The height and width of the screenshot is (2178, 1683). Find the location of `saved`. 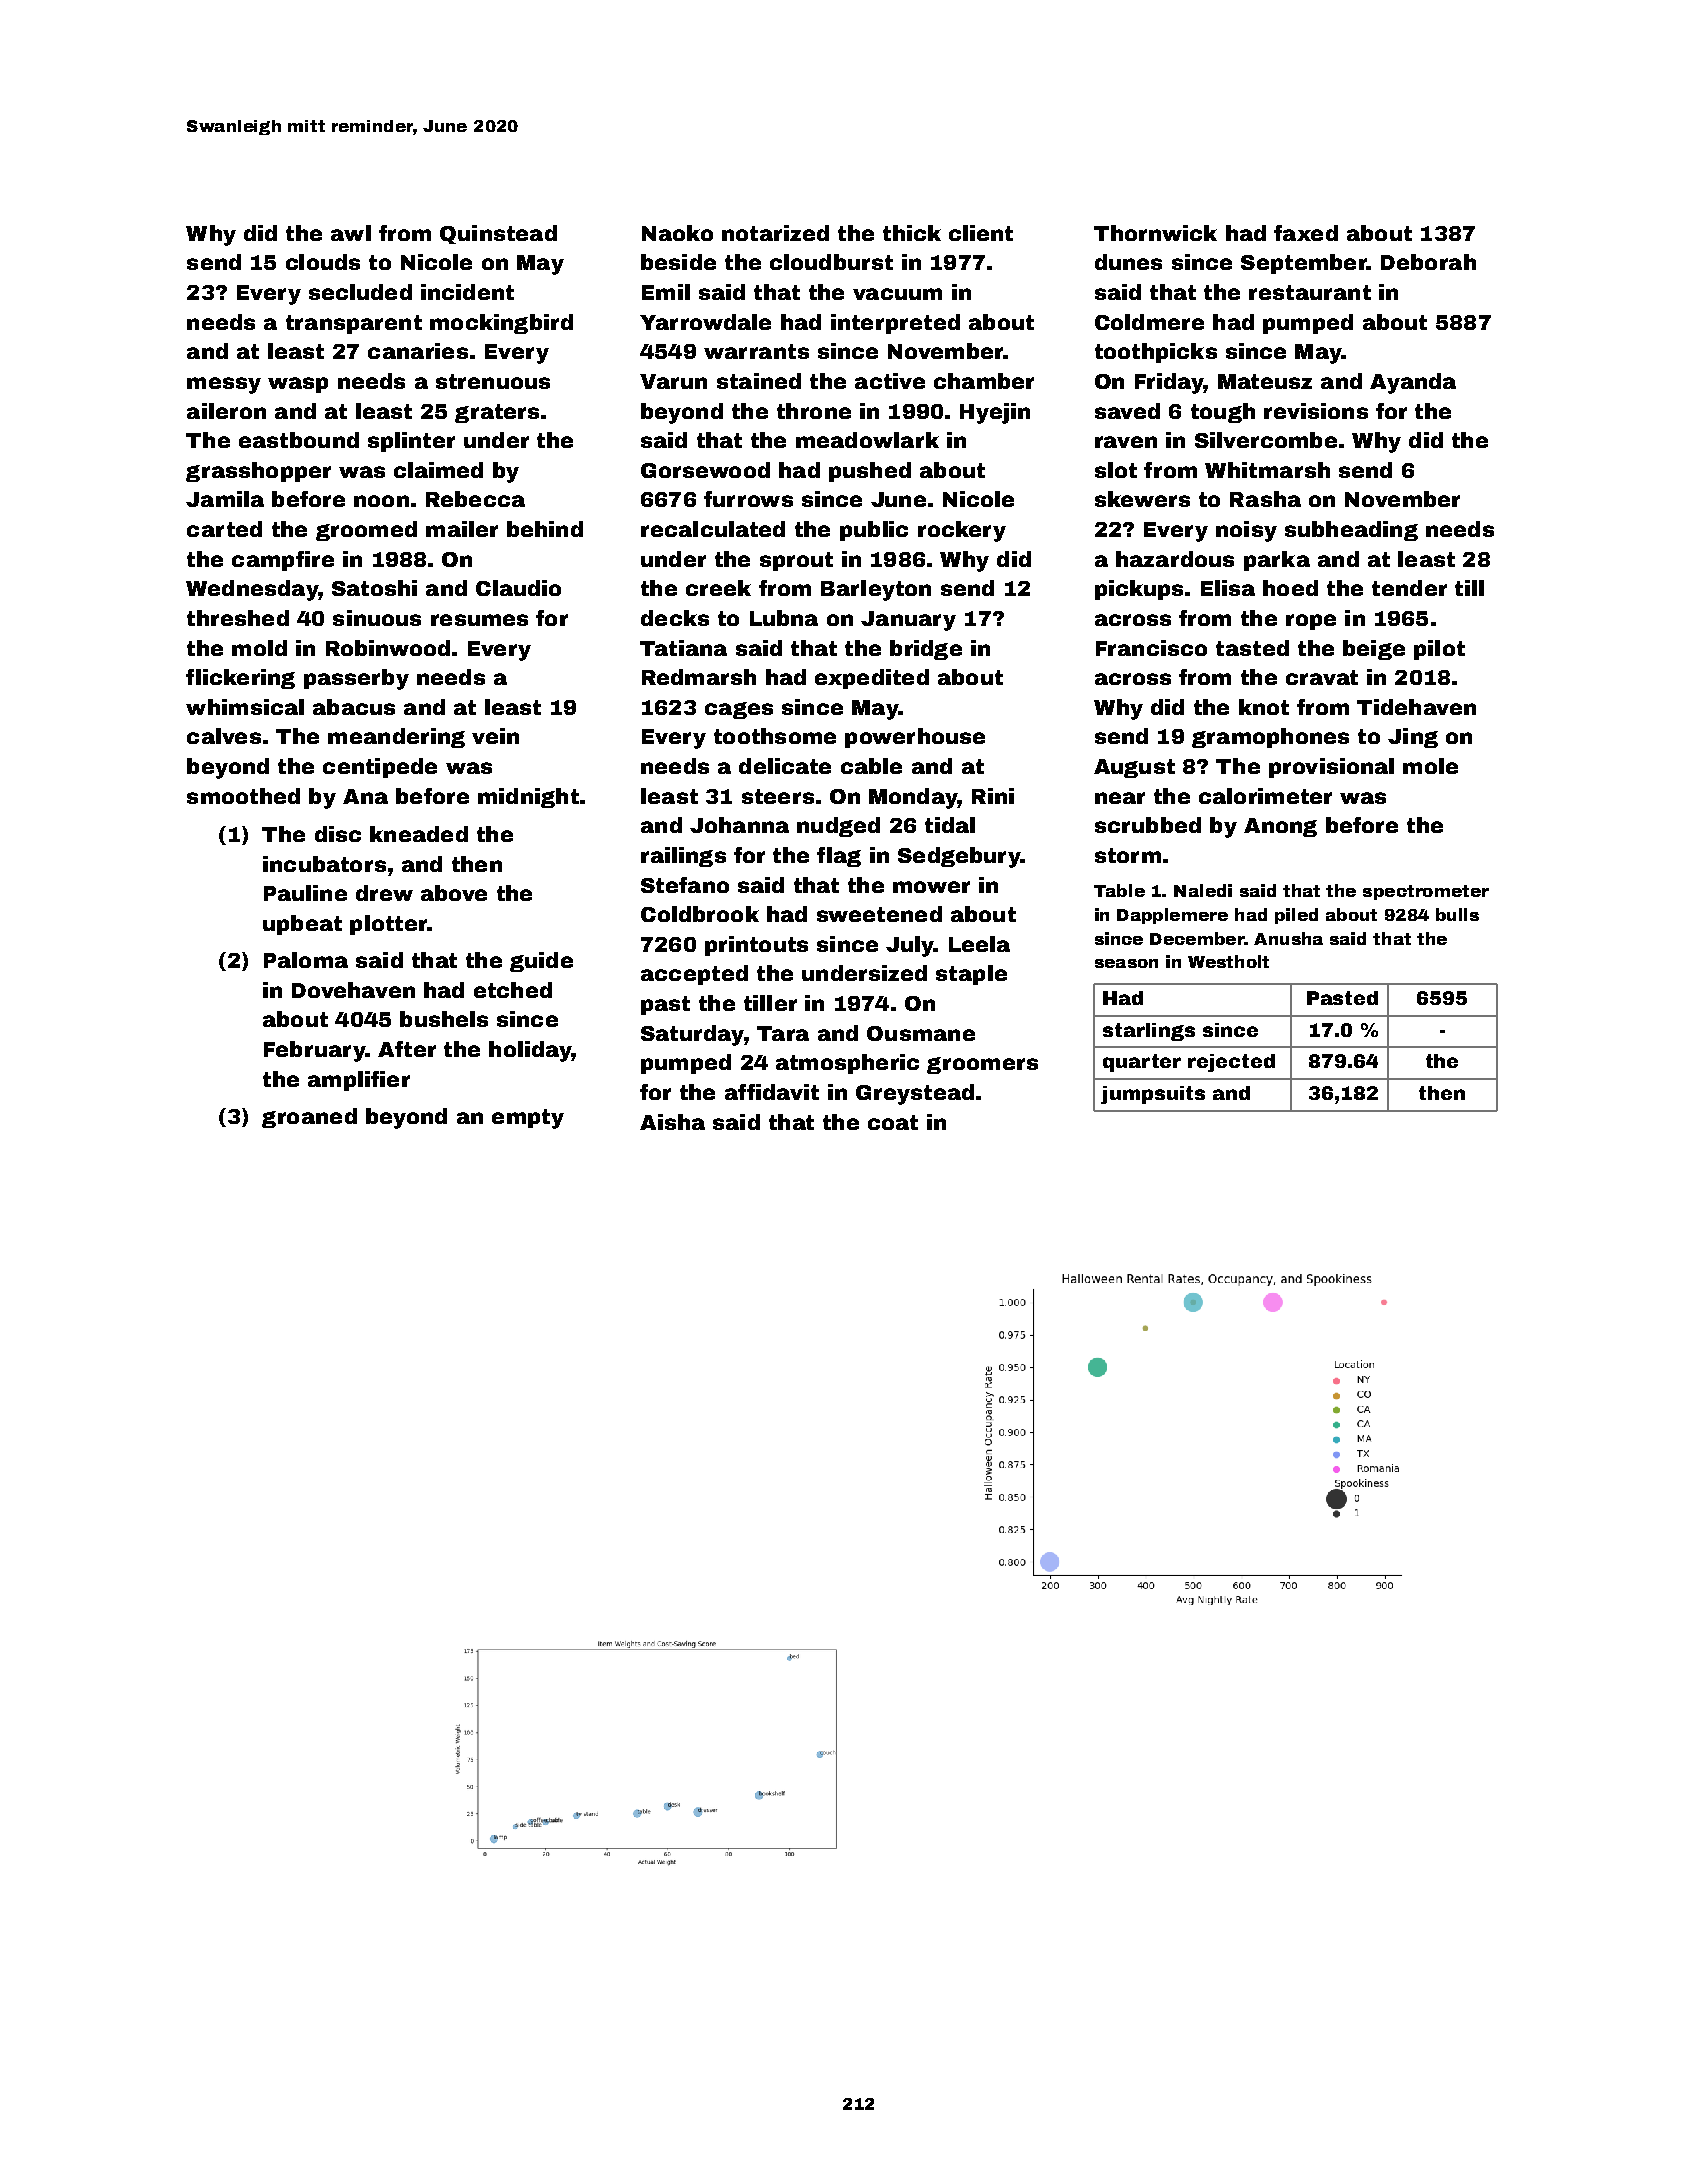

saved is located at coordinates (1127, 411).
